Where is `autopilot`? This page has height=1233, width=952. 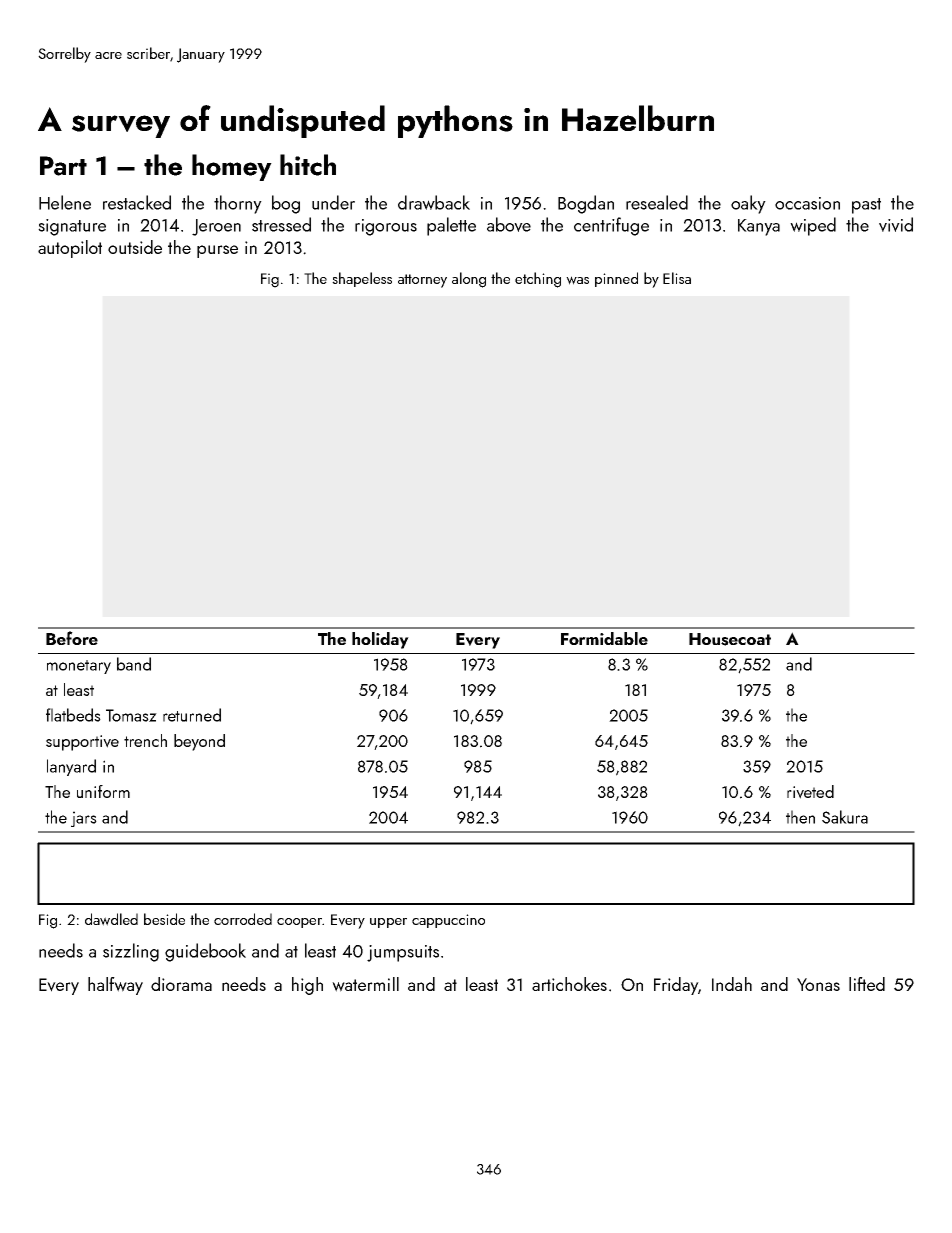
autopilot is located at coordinates (70, 249).
